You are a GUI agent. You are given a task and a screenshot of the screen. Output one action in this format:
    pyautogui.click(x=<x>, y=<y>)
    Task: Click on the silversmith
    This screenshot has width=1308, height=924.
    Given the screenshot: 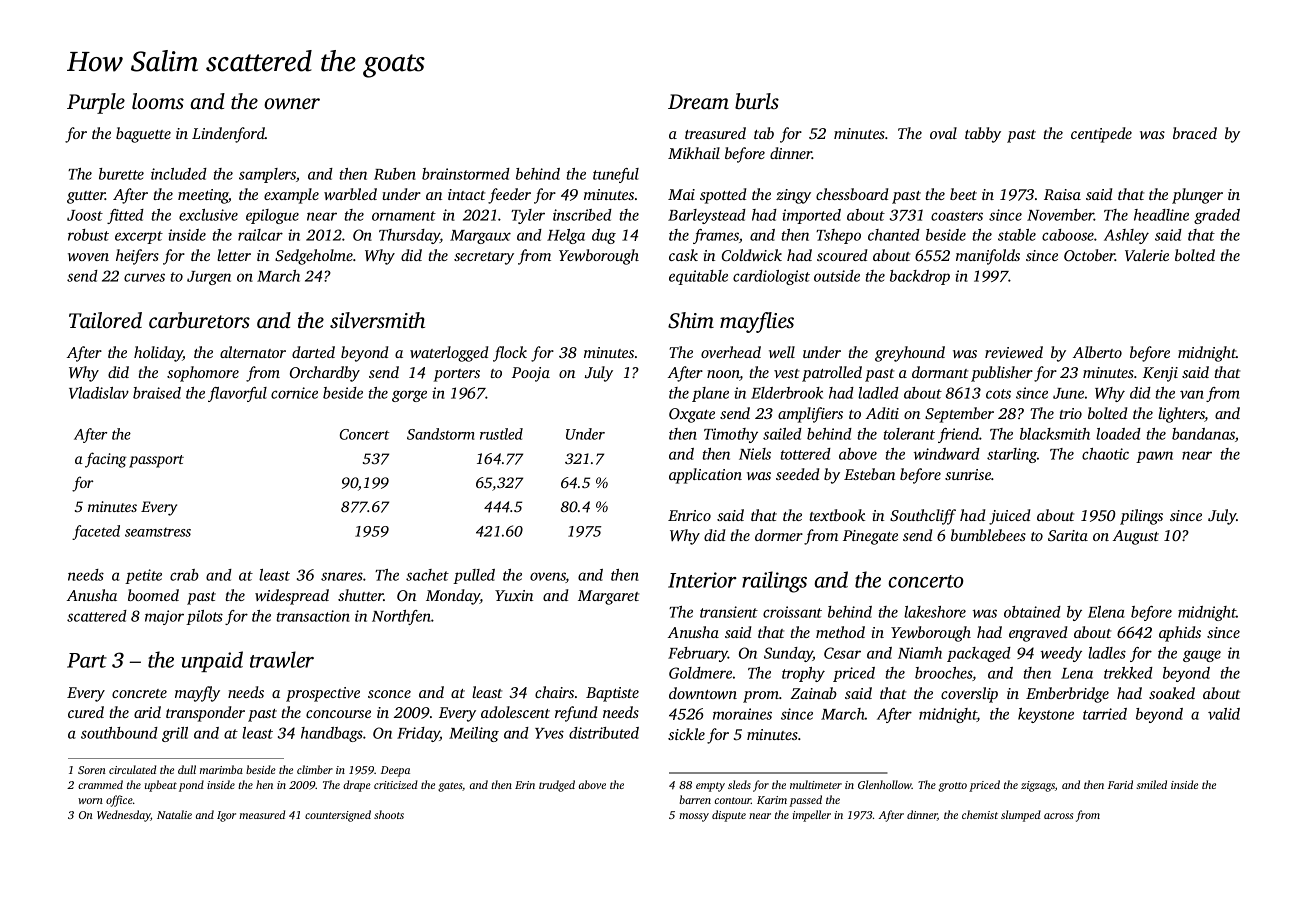 What is the action you would take?
    pyautogui.click(x=377, y=320)
